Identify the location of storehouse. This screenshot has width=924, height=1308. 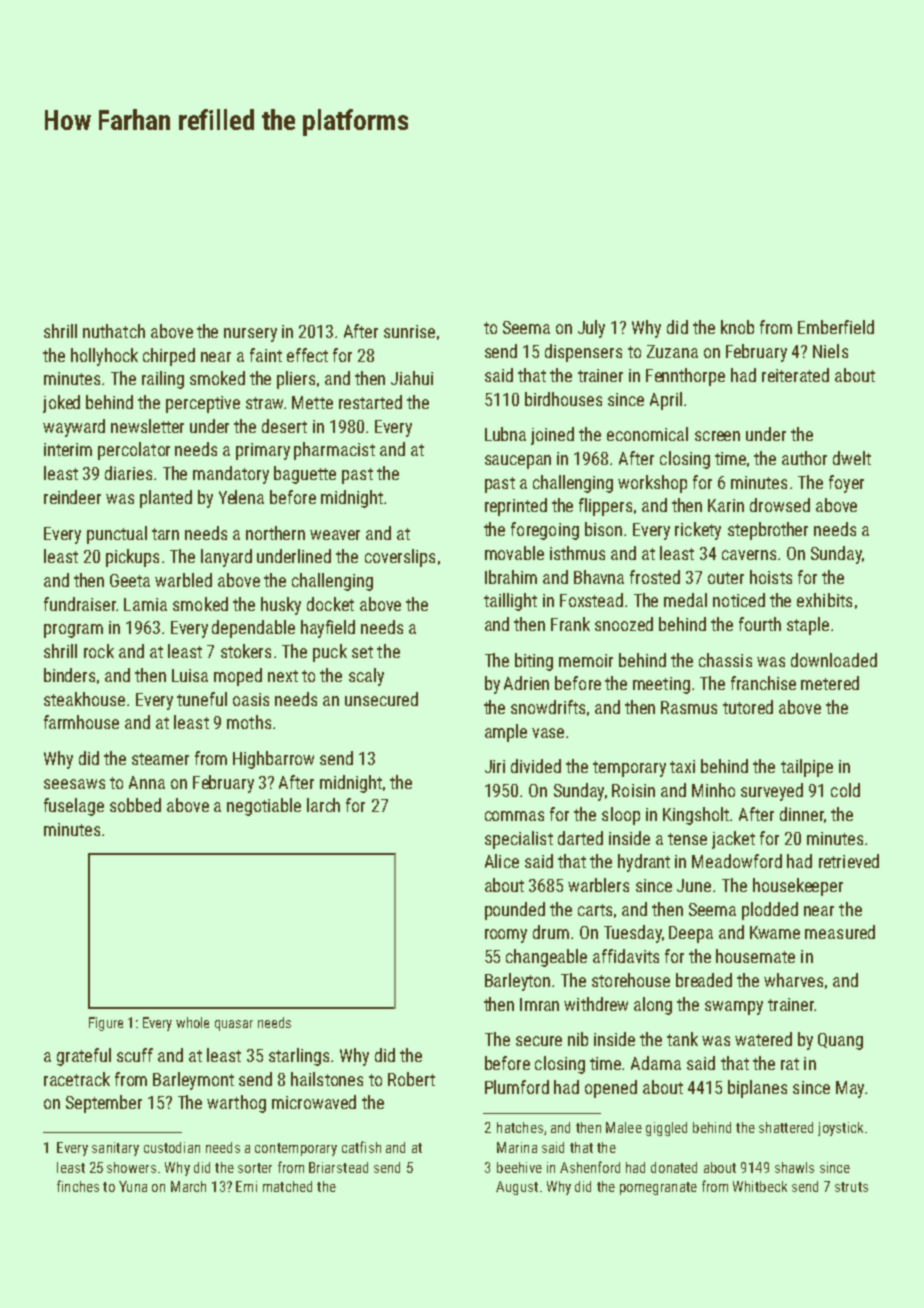
(631, 980).
